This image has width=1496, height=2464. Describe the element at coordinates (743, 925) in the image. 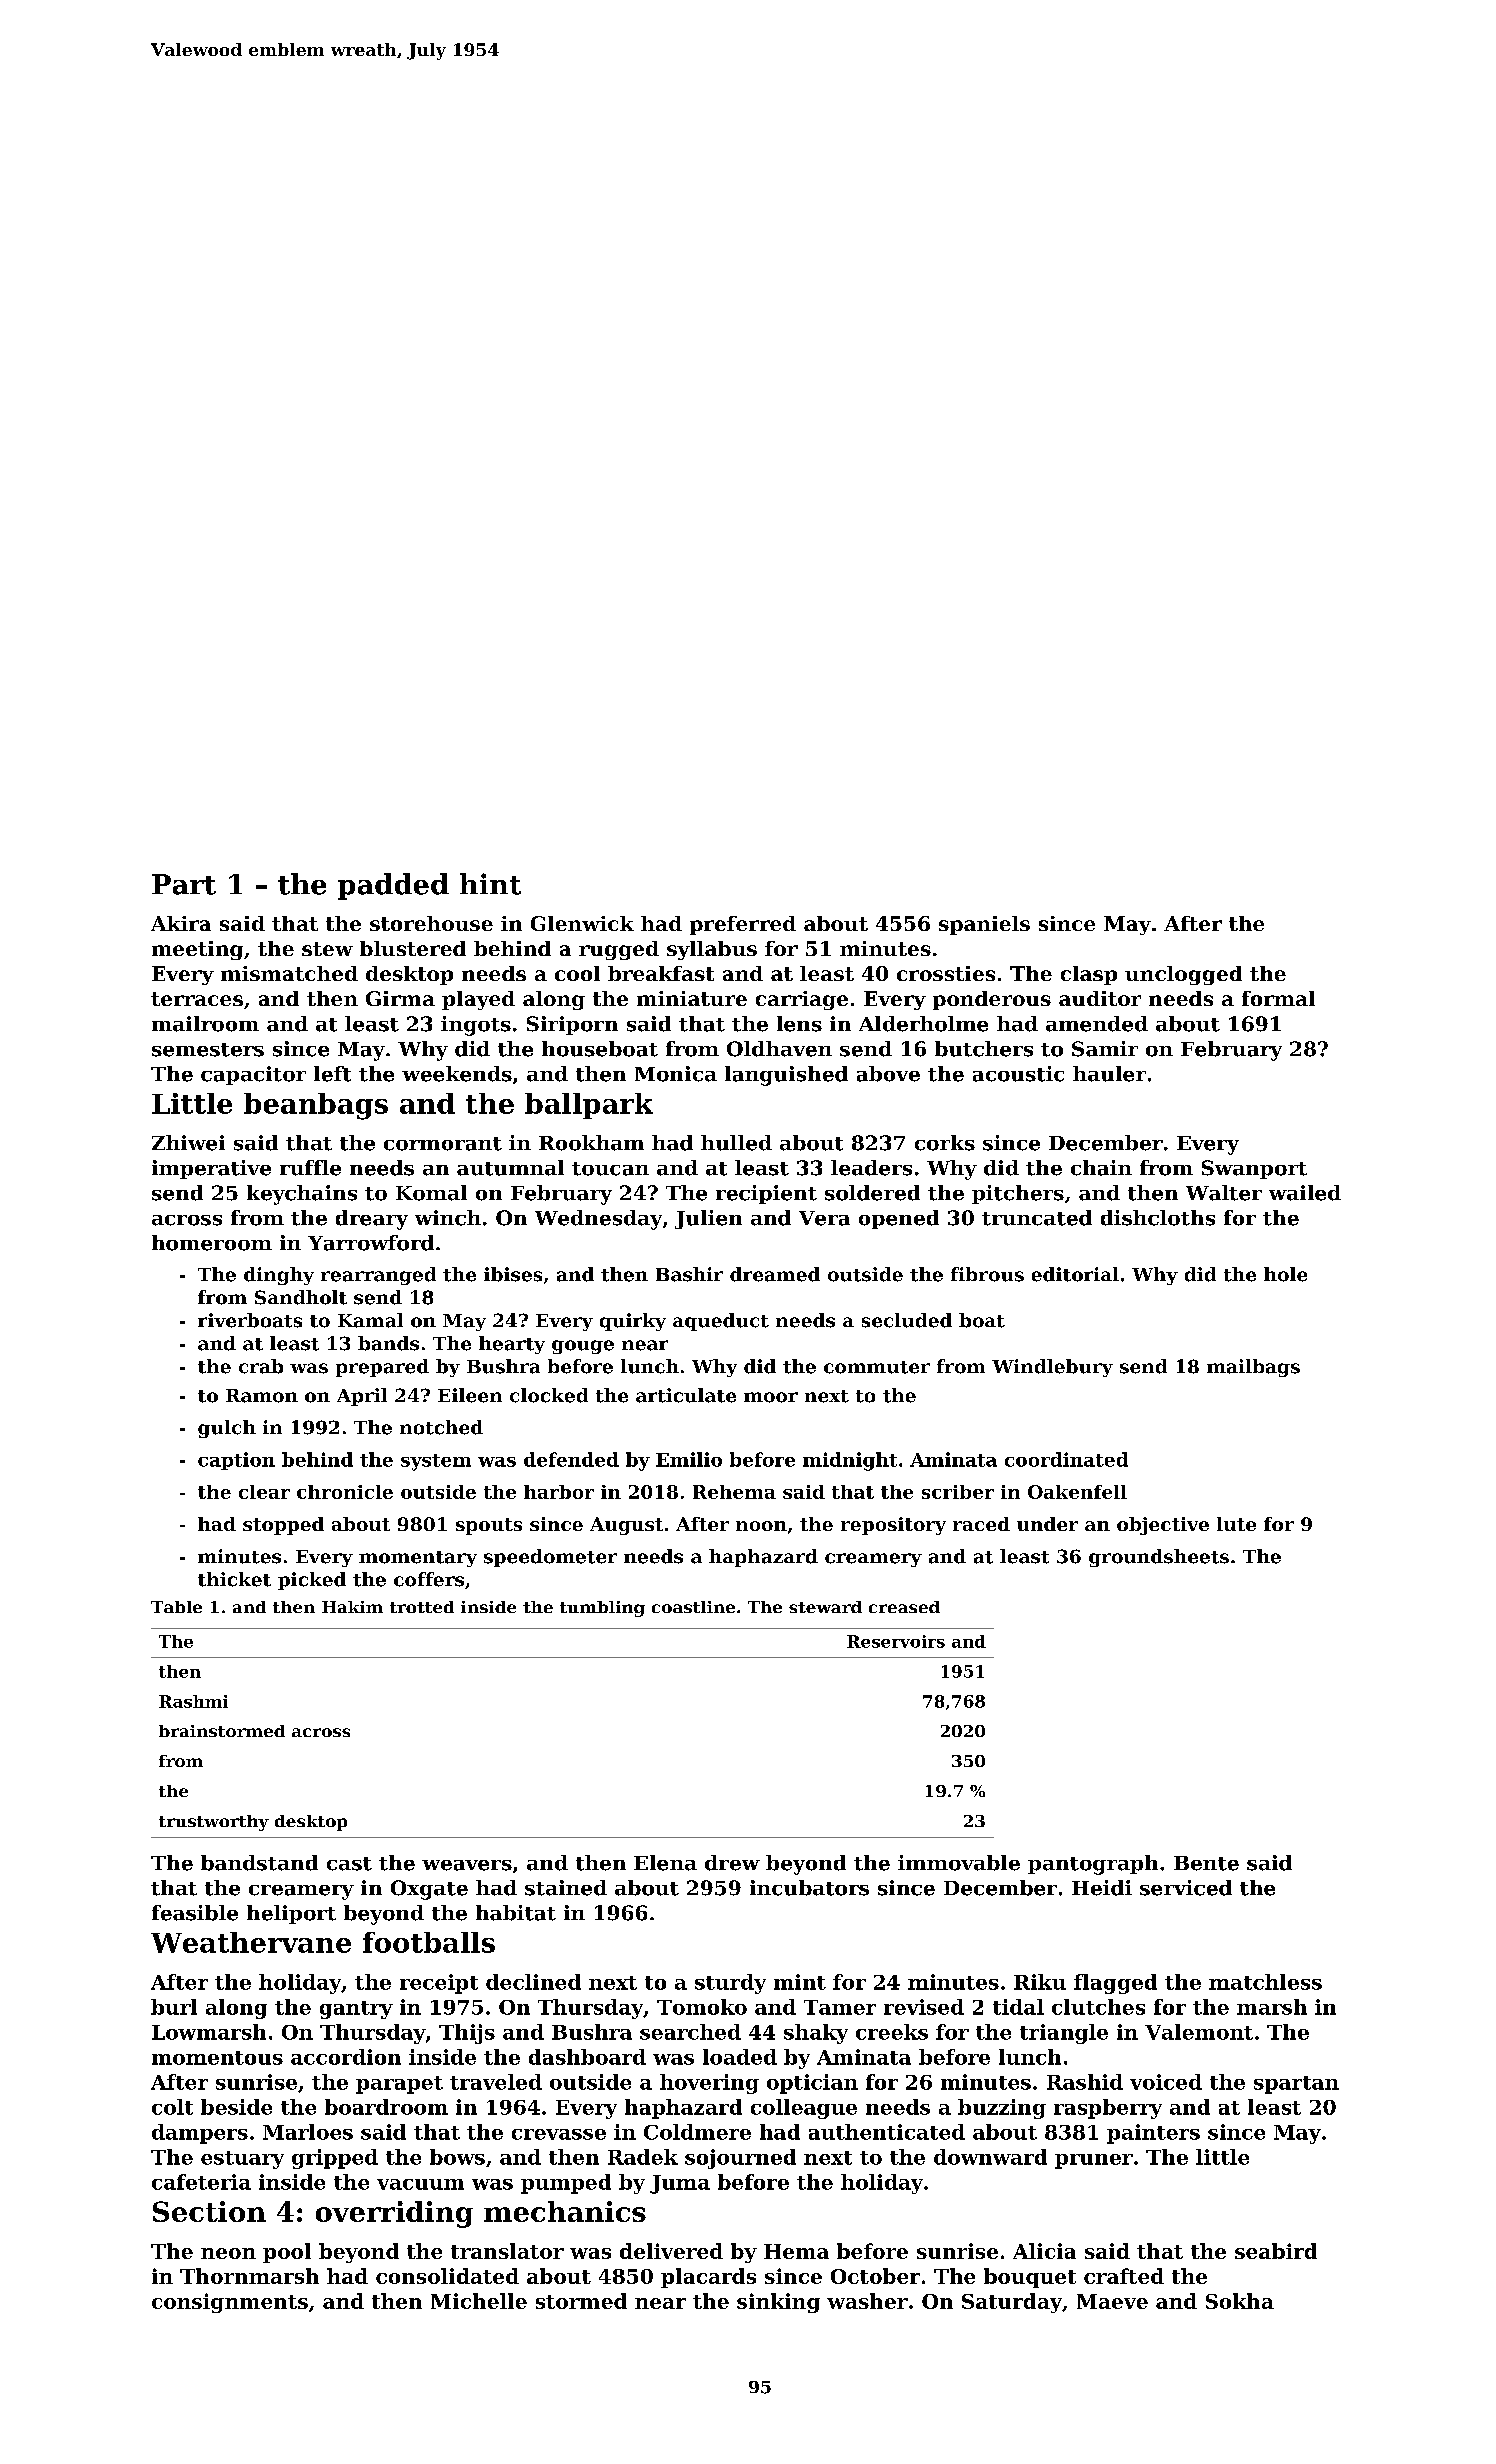

I see `preferred` at that location.
